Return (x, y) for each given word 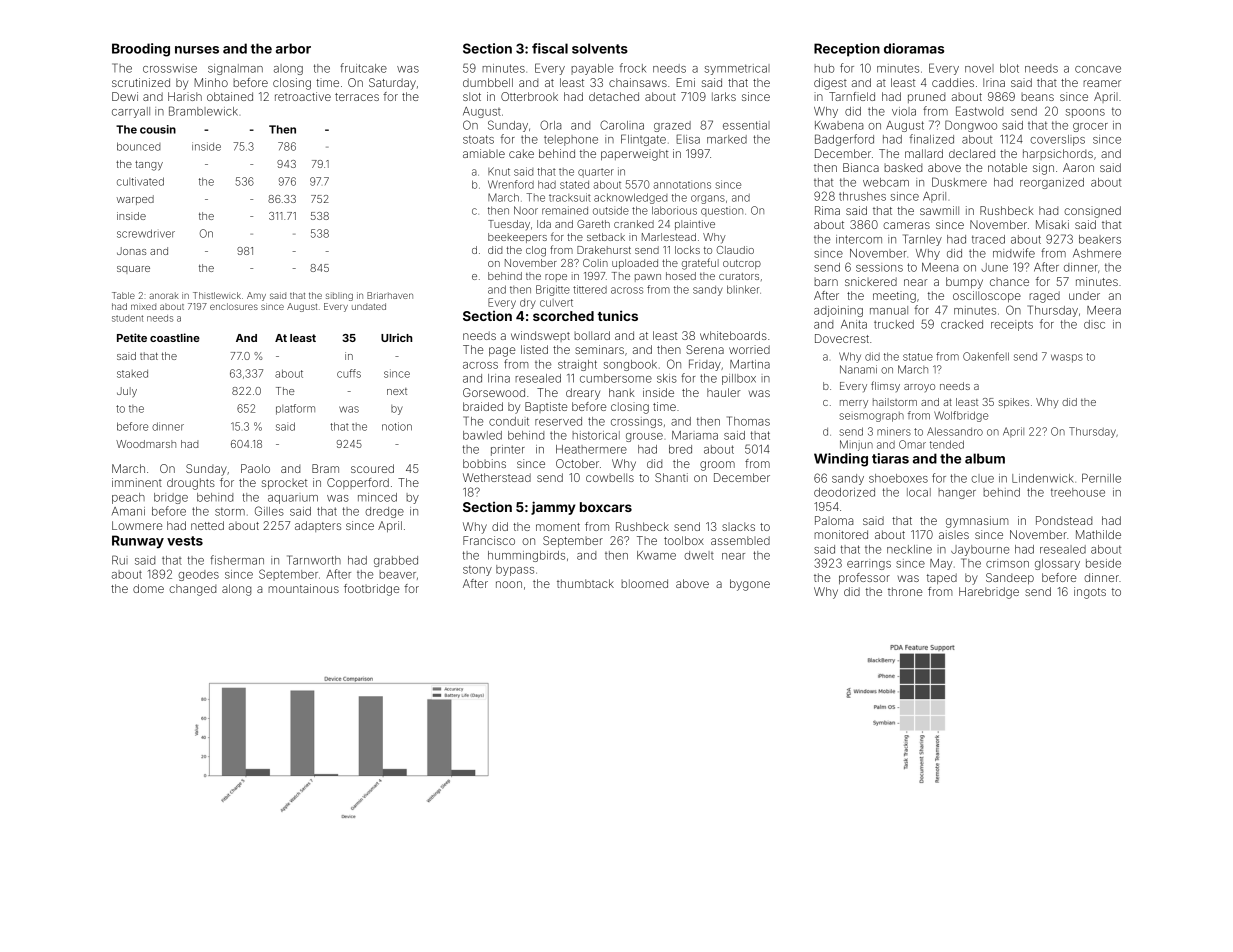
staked (132, 374)
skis (667, 378)
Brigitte (553, 290)
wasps (1067, 358)
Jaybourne (980, 550)
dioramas (914, 48)
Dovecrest (842, 338)
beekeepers (517, 238)
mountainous (303, 588)
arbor (293, 48)
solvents (600, 48)
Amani (128, 511)
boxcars (606, 507)
